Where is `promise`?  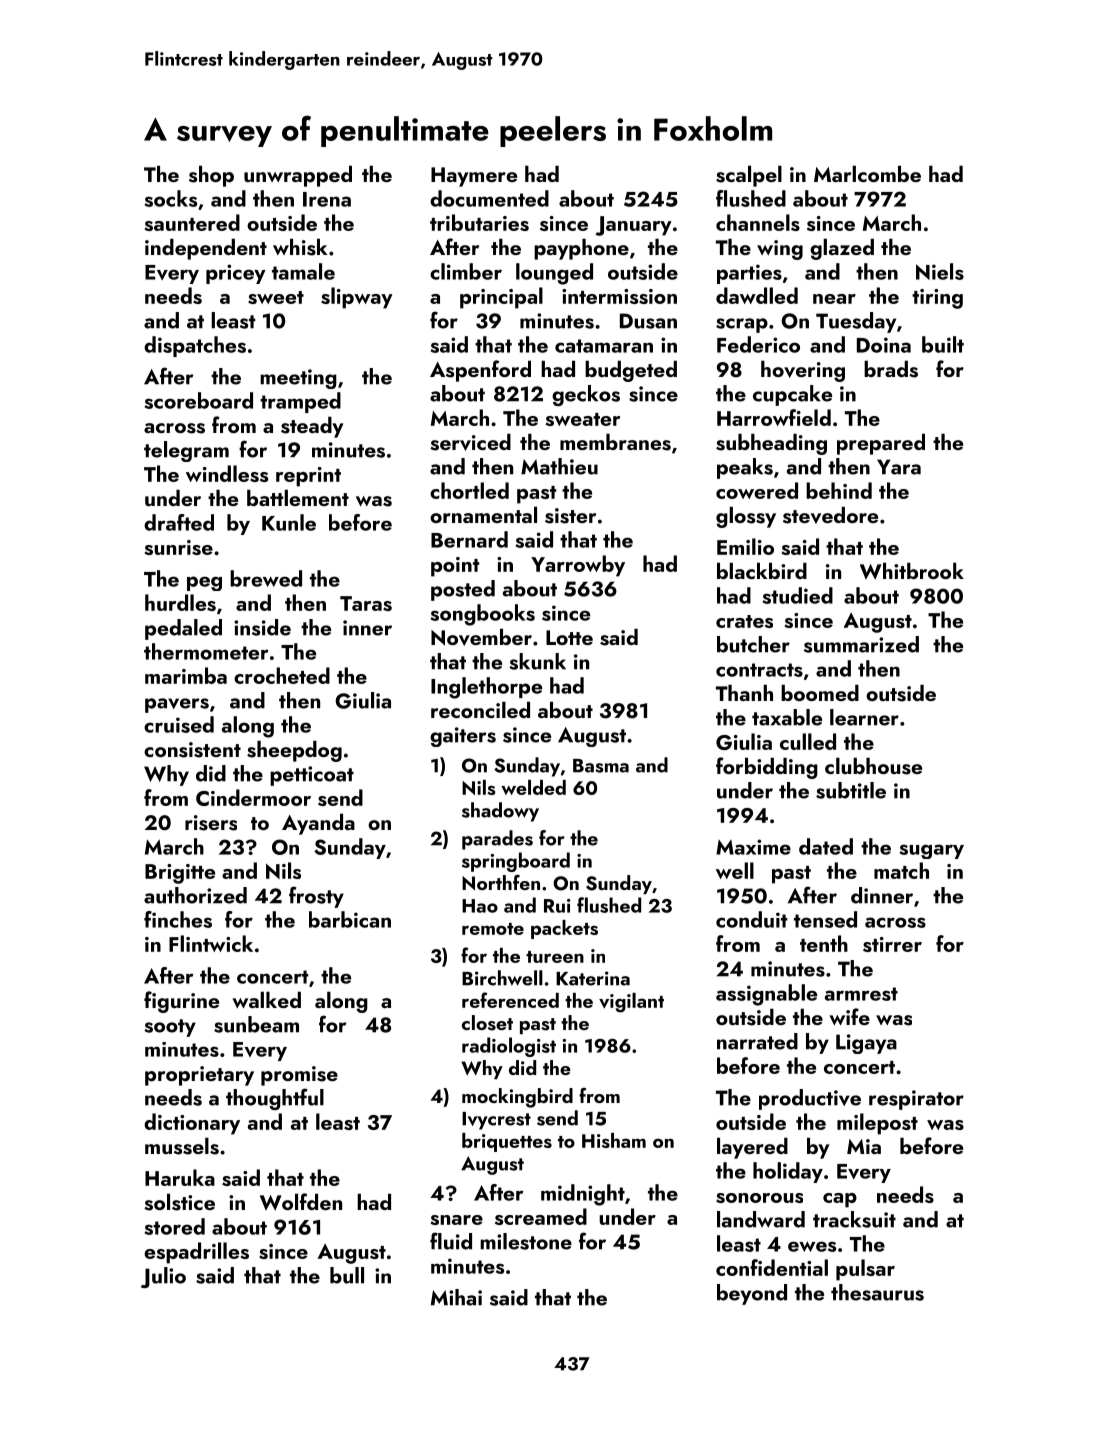
promise is located at coordinates (299, 1076).
